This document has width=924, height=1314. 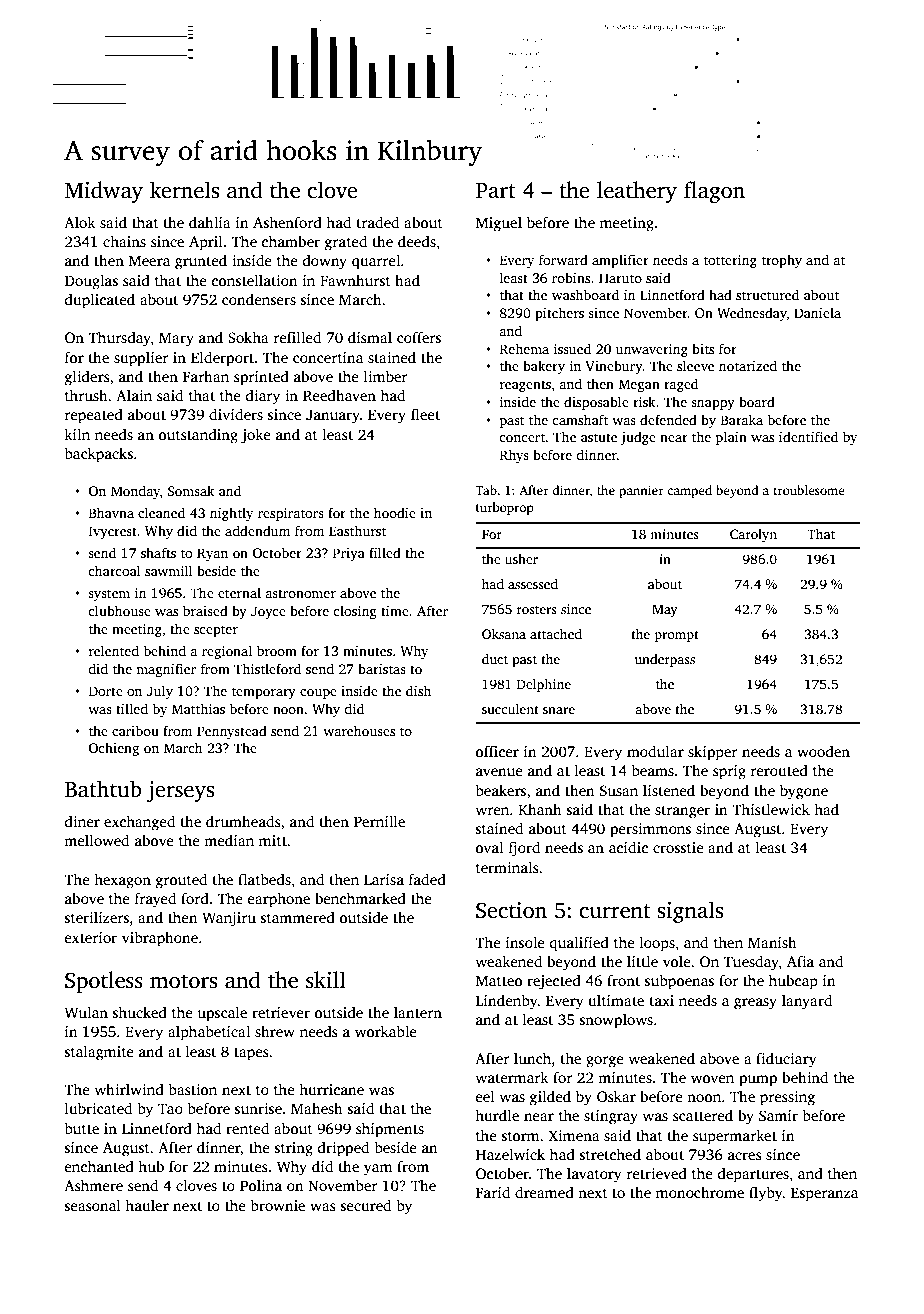 I want to click on vibraphone, so click(x=160, y=939).
